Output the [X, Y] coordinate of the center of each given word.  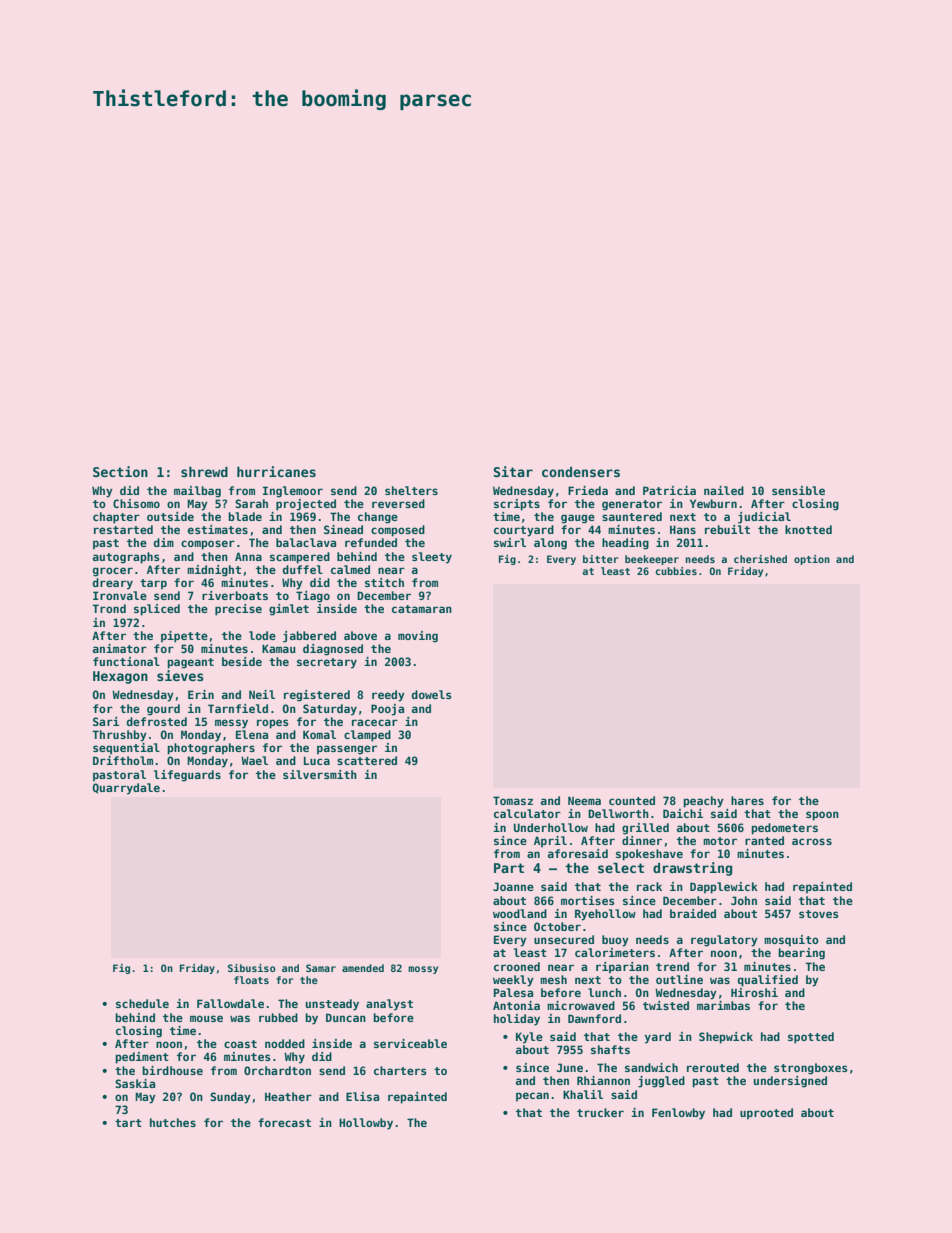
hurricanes [276, 471]
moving [418, 637]
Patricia [669, 490]
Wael [254, 760]
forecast [284, 1122]
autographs [126, 558]
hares [747, 800]
